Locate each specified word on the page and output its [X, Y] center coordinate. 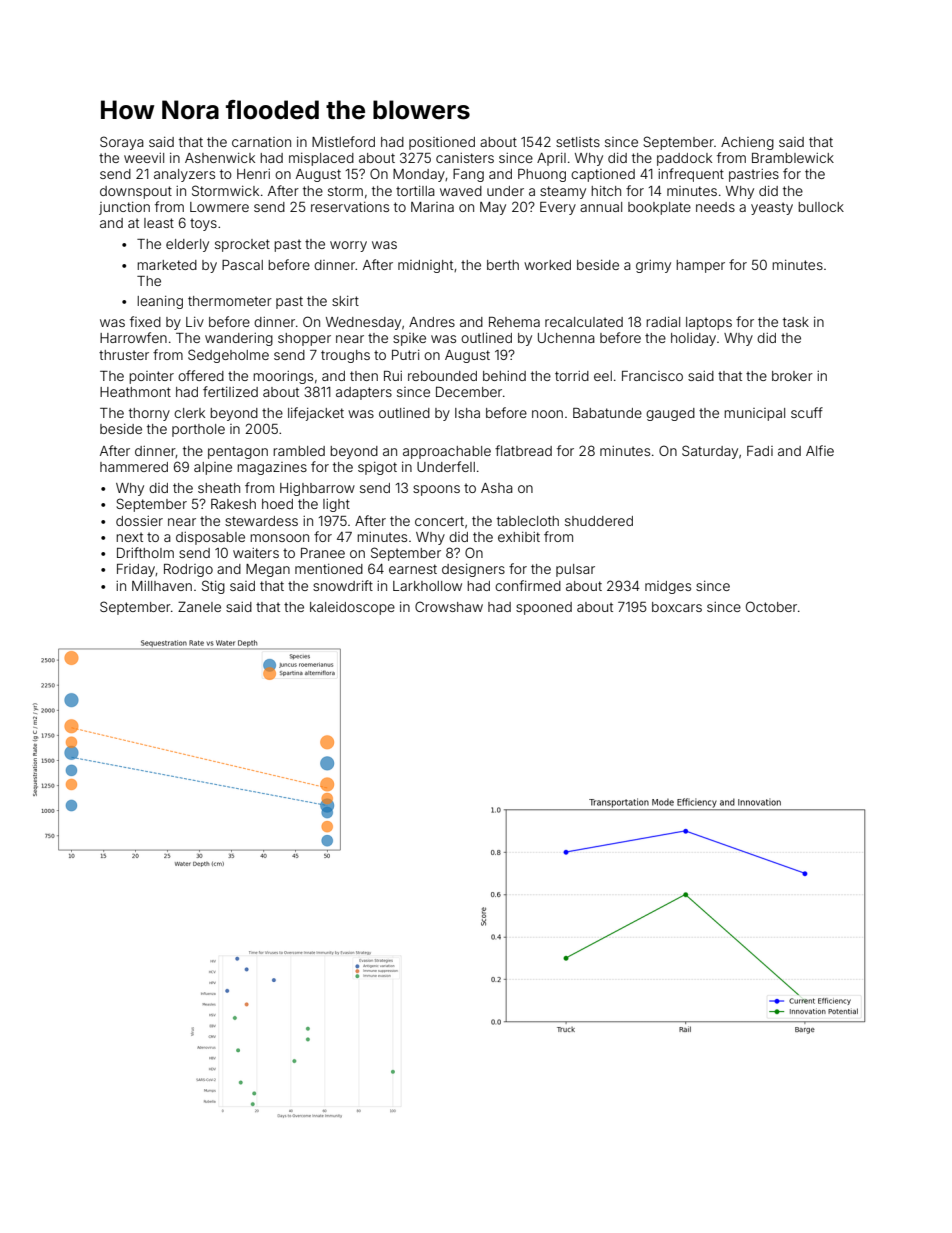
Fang [468, 175]
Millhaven [162, 586]
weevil [144, 158]
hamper [700, 266]
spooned [544, 608]
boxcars [677, 607]
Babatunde [607, 413]
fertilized [230, 391]
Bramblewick [793, 158]
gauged [670, 414]
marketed [167, 265]
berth [503, 265]
